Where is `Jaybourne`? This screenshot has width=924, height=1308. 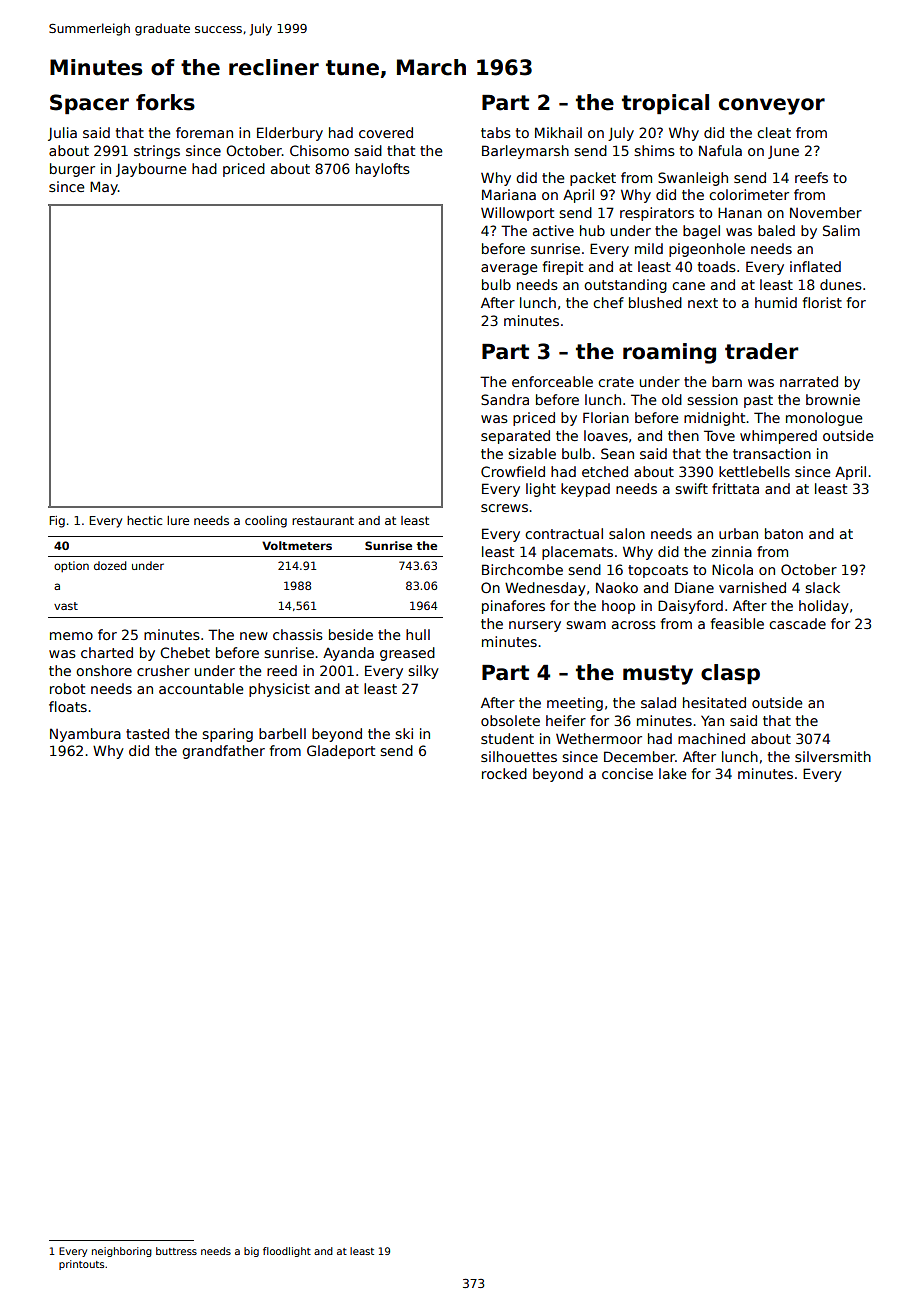 Jaybourne is located at coordinates (151, 170).
